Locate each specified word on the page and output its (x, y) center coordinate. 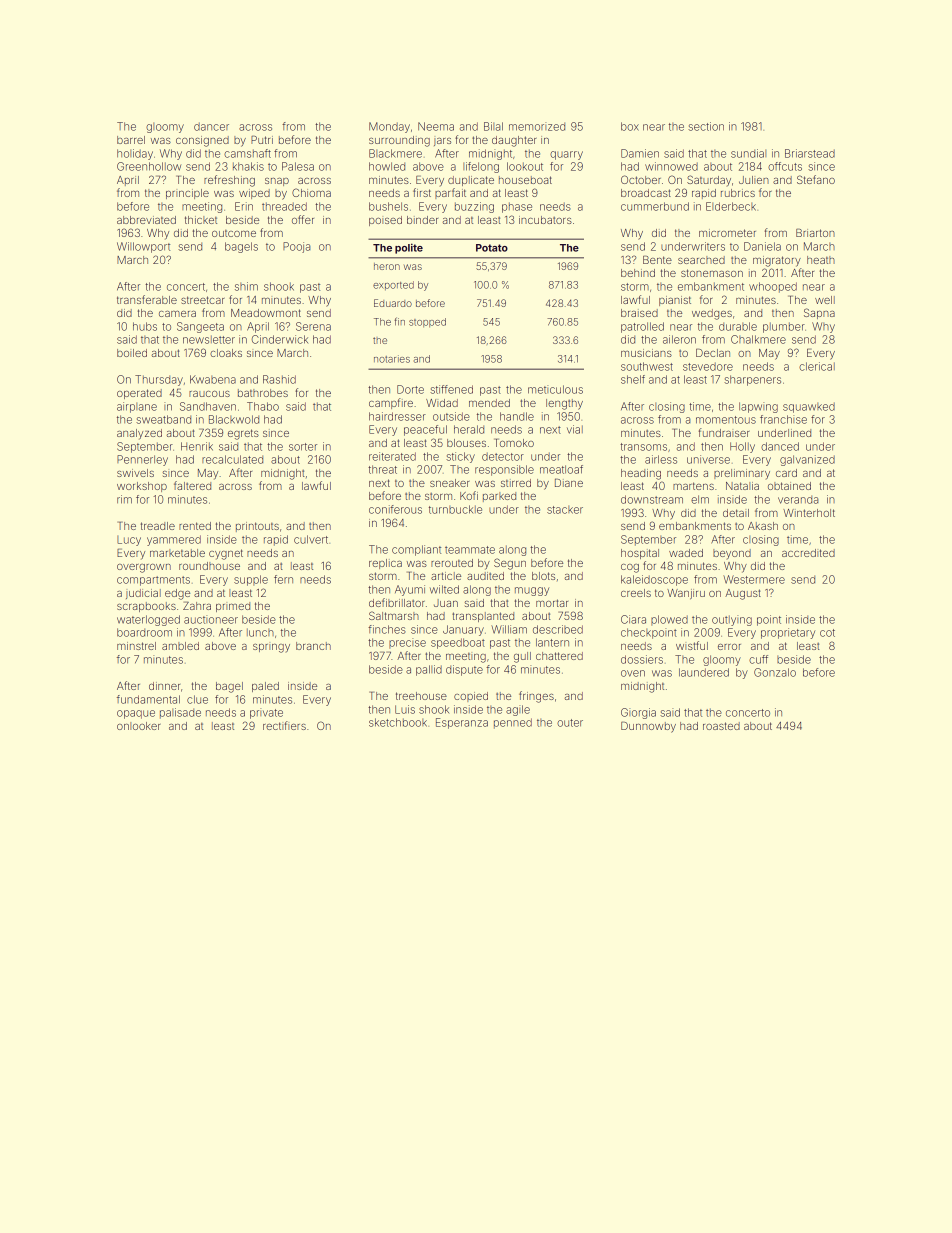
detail (736, 513)
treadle (158, 526)
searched (701, 260)
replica (385, 564)
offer (303, 219)
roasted (721, 726)
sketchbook (398, 722)
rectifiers (284, 725)
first (422, 192)
